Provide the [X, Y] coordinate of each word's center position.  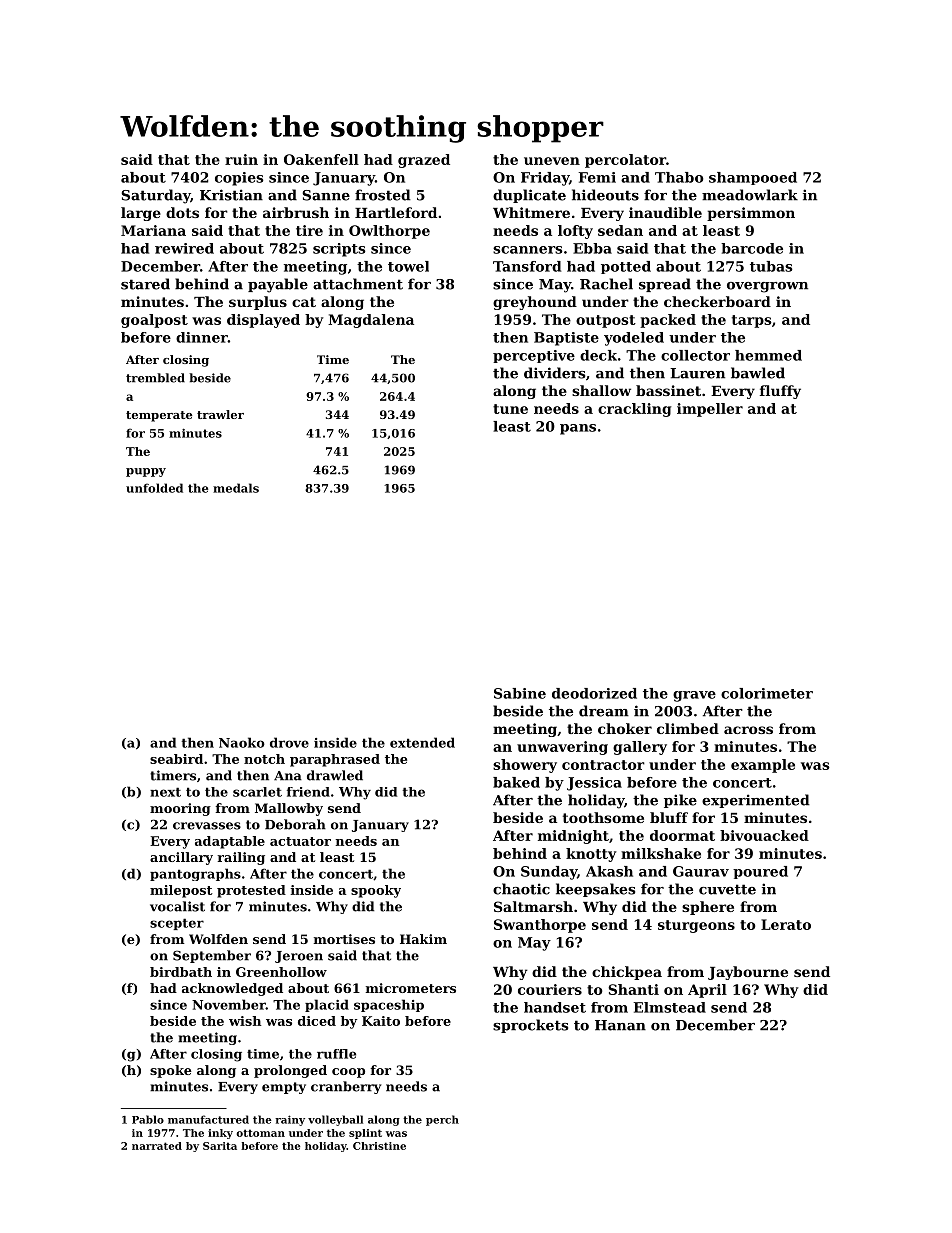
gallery [640, 748]
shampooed [753, 178]
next [165, 792]
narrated [157, 1146]
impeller [710, 410]
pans [578, 429]
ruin [241, 159]
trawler [220, 414]
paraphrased [335, 760]
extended [422, 742]
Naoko [242, 742]
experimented [756, 801]
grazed [424, 161]
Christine [379, 1146]
